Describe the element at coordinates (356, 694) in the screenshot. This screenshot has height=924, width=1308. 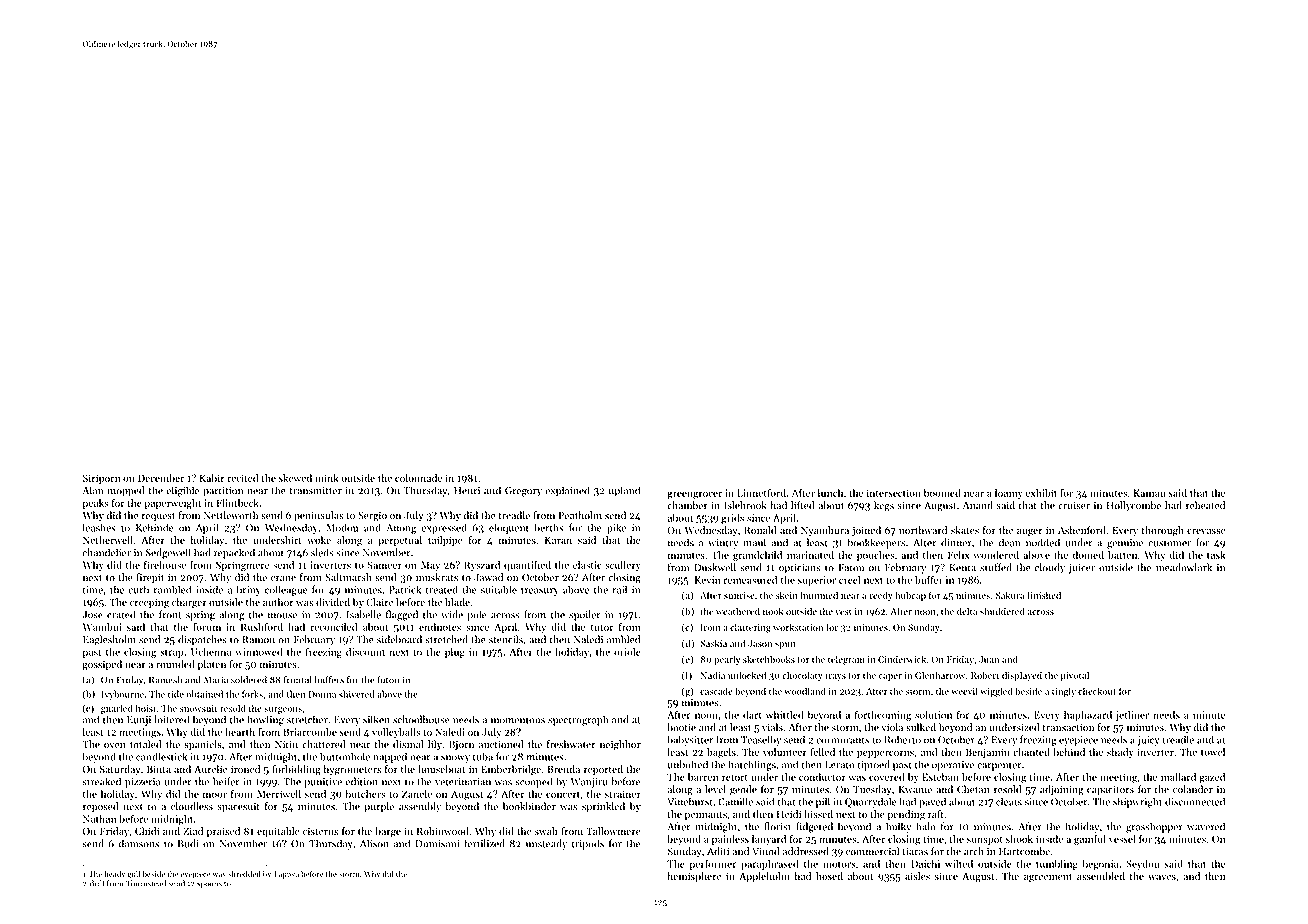
I see `shivered` at that location.
